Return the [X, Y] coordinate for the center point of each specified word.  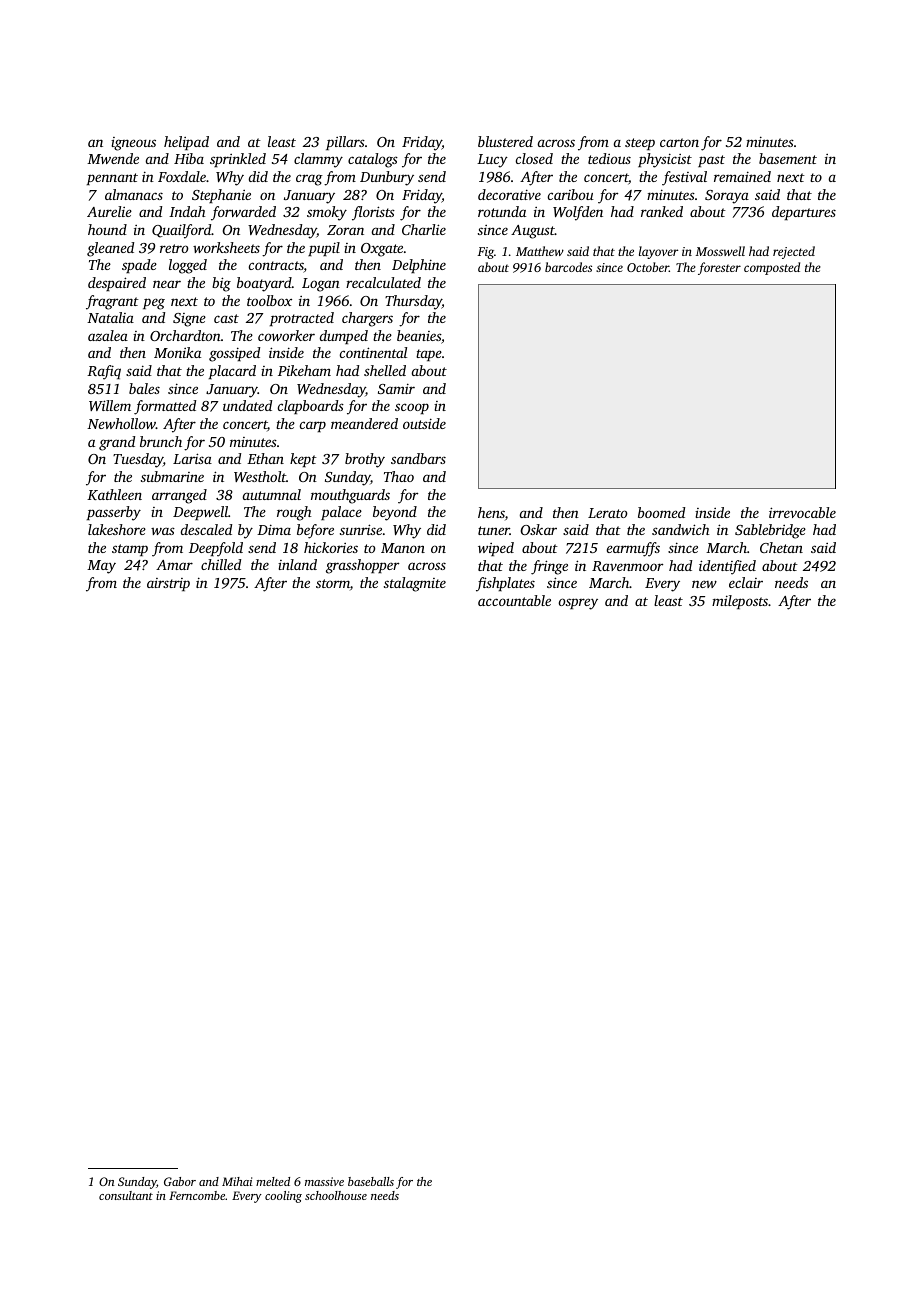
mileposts [740, 602]
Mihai [237, 1181]
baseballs [371, 1181]
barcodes [568, 267]
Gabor [180, 1181]
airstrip [168, 584]
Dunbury [387, 178]
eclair [746, 582]
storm [333, 583]
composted [772, 268]
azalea [108, 335]
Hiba [189, 158]
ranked [662, 211]
